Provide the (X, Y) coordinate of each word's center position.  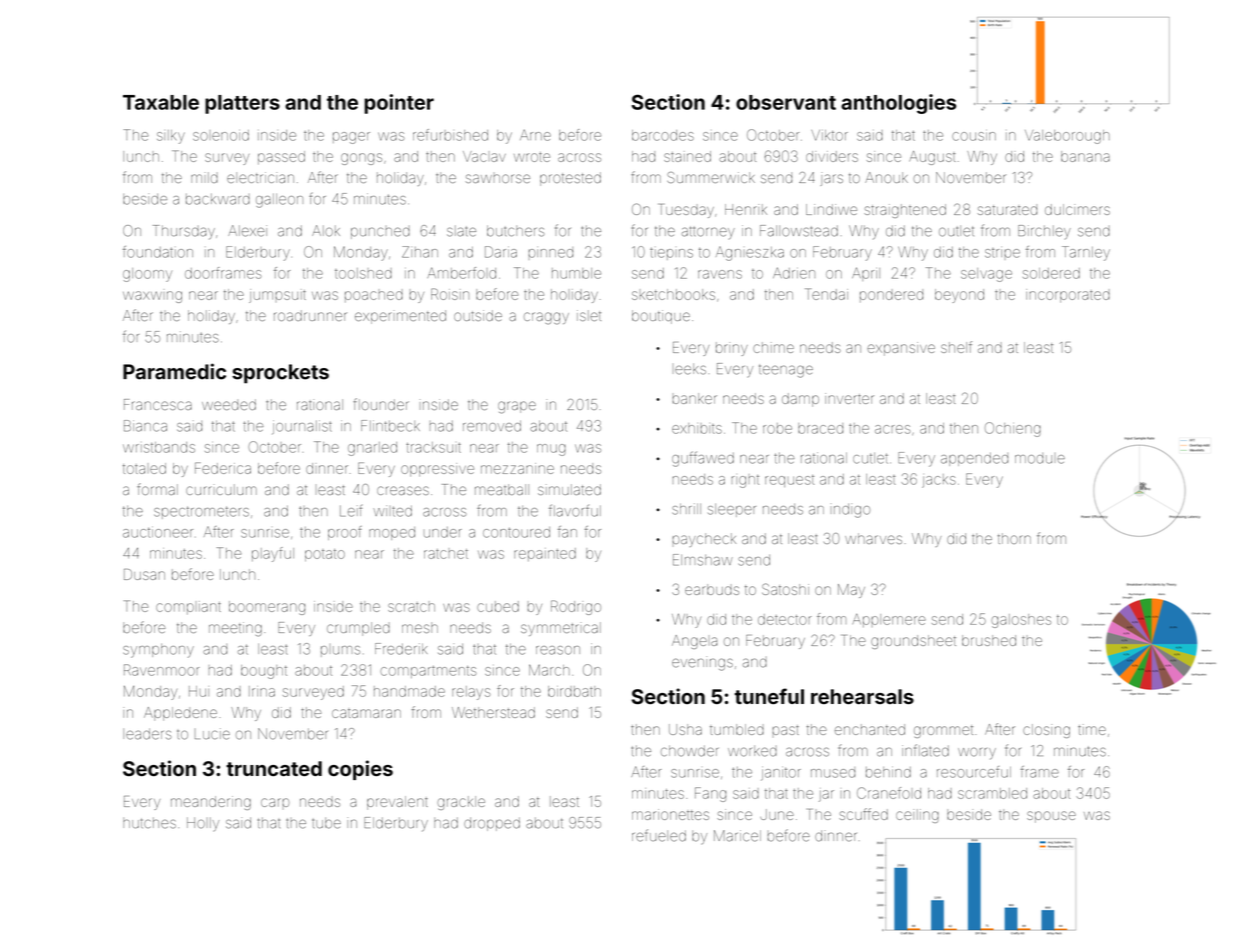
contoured (516, 532)
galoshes (1021, 621)
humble (576, 273)
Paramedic (174, 371)
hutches (149, 823)
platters (242, 104)
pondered (891, 296)
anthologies (898, 104)
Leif (351, 511)
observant (786, 102)
